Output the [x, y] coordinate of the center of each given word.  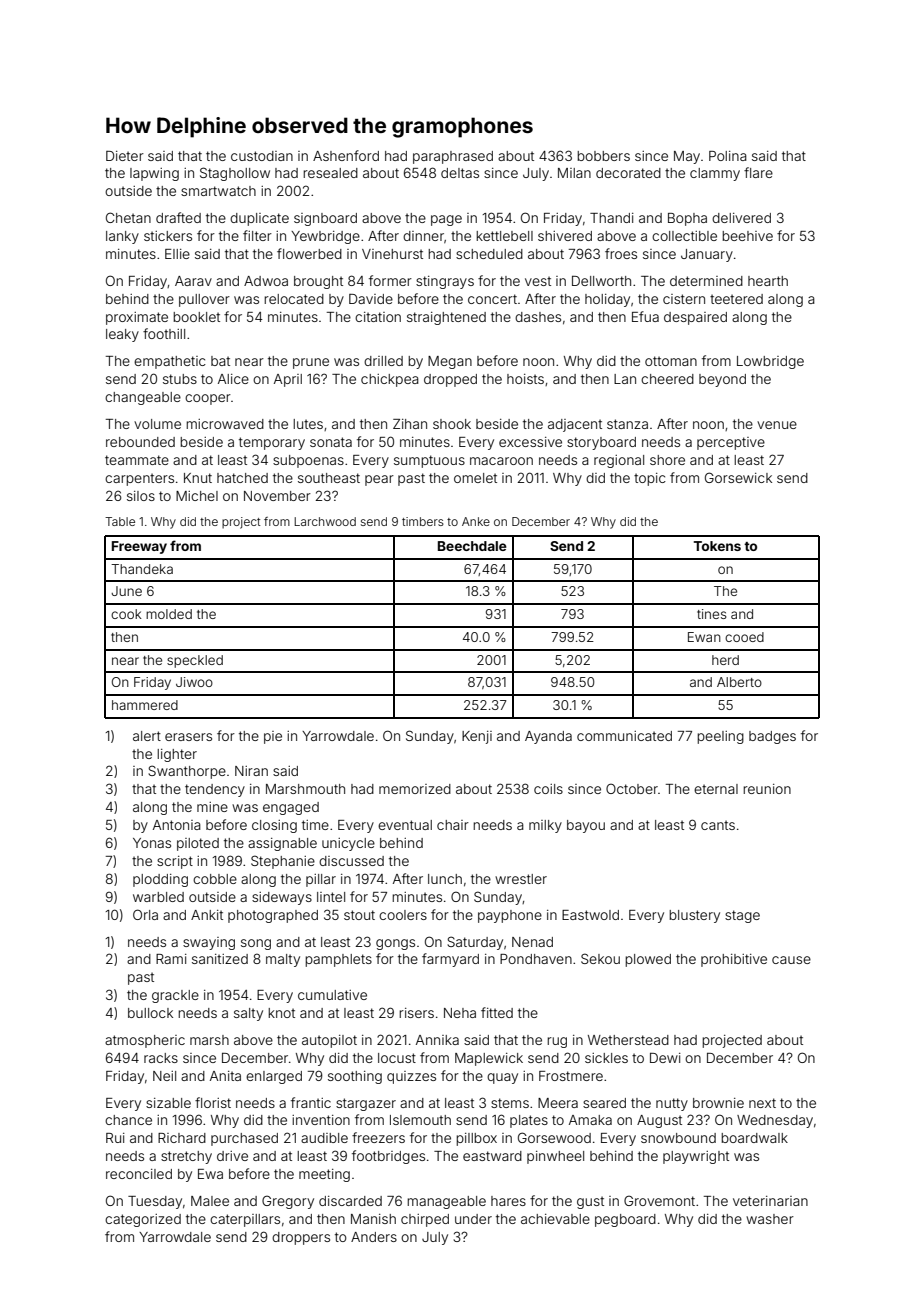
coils [548, 789]
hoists [525, 379]
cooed [744, 637]
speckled [195, 661]
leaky [122, 335]
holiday [607, 300]
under [473, 1219]
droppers [301, 1238]
